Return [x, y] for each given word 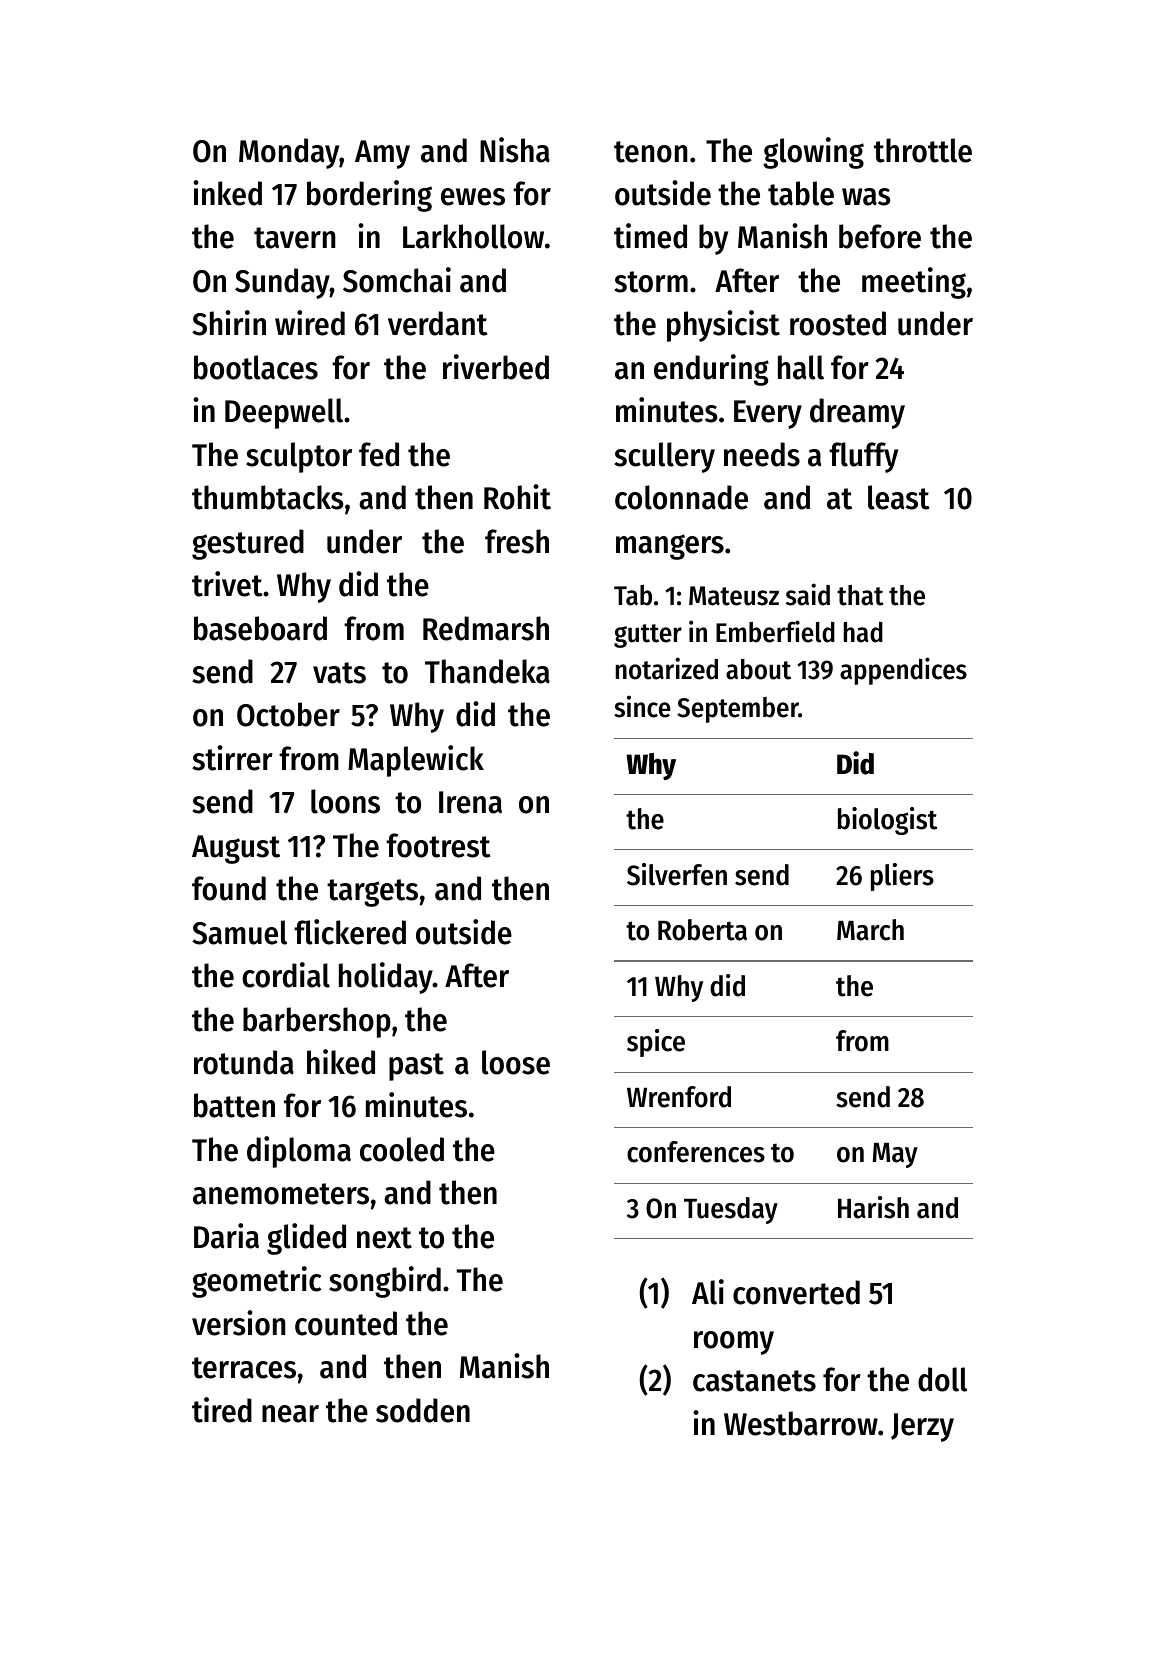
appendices [903, 671]
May [895, 1155]
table [801, 193]
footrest [438, 845]
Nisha [515, 150]
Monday [289, 153]
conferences [696, 1152]
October [288, 714]
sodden [423, 1410]
